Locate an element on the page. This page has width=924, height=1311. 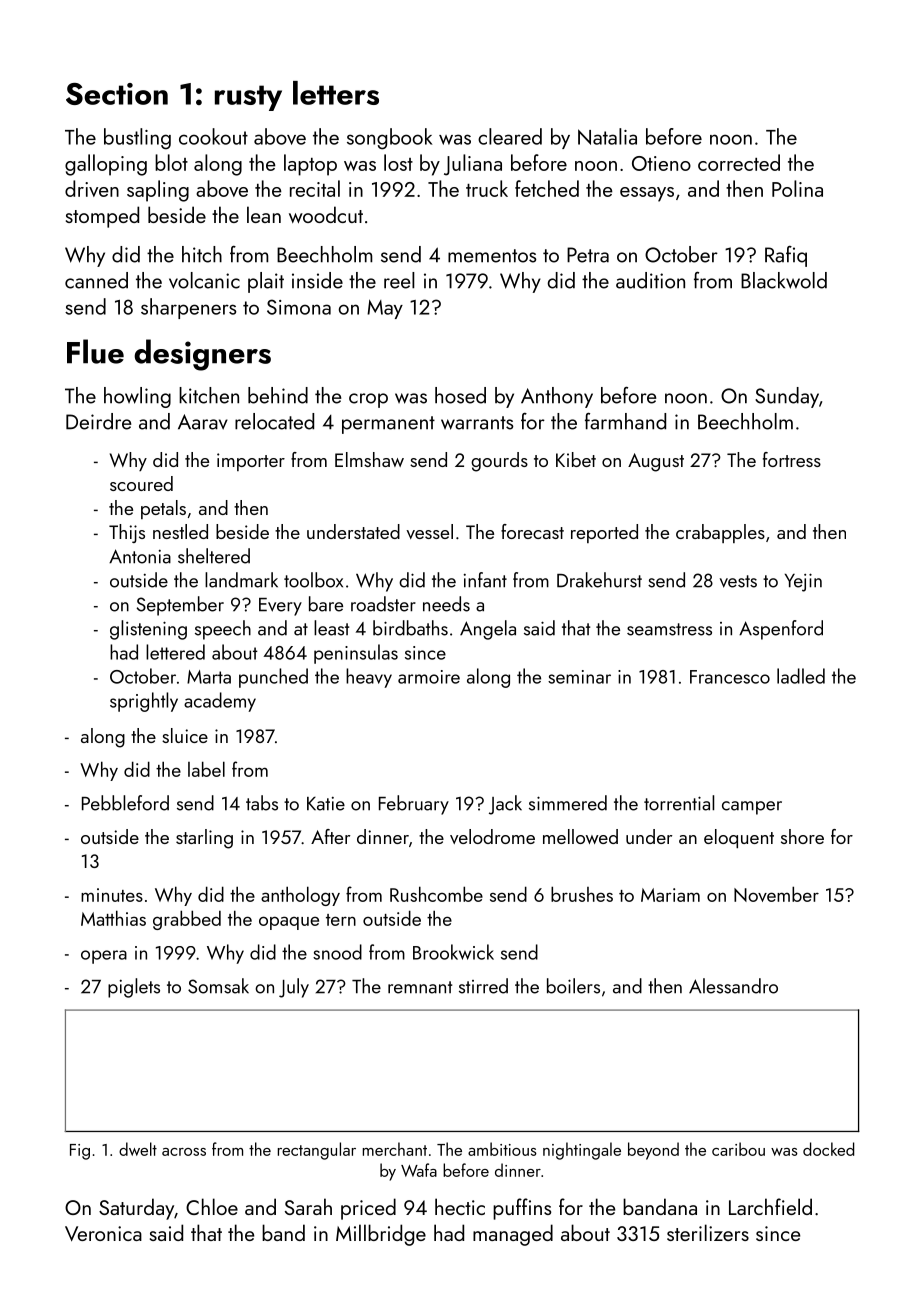
sheltered is located at coordinates (214, 556).
